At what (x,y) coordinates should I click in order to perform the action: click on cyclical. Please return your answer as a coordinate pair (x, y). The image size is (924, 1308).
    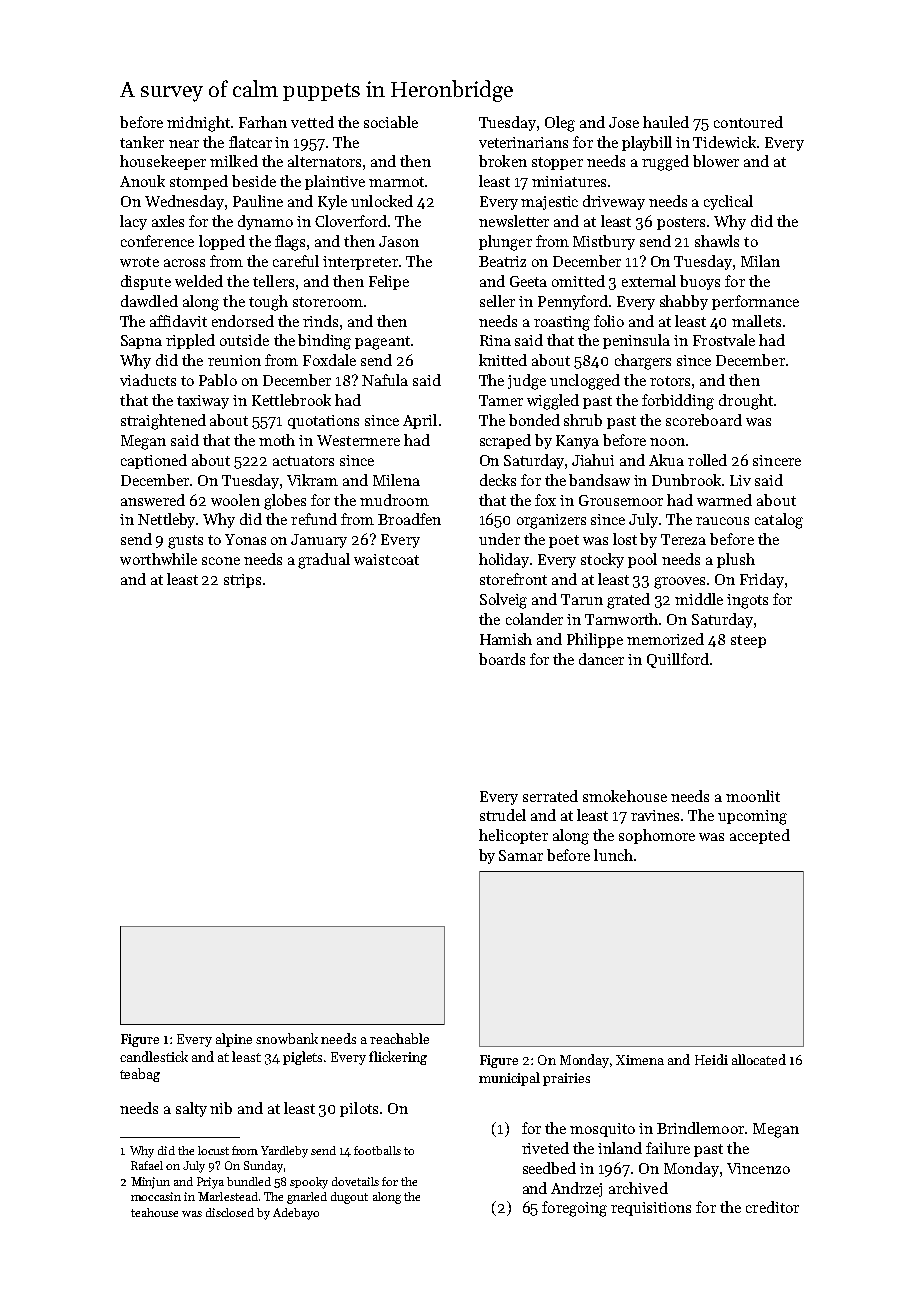
    Looking at the image, I should click on (728, 202).
